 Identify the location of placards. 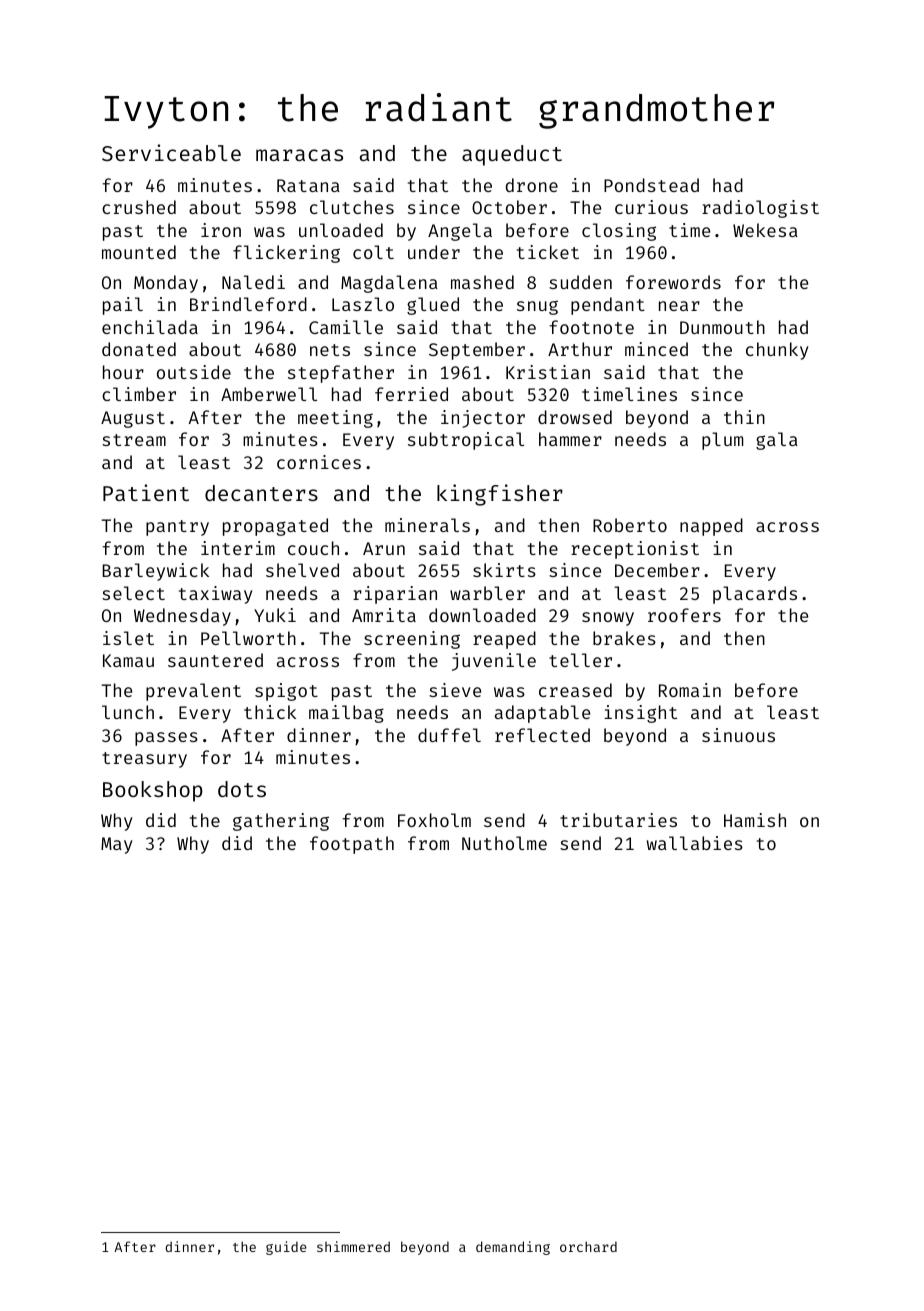
(755, 595).
